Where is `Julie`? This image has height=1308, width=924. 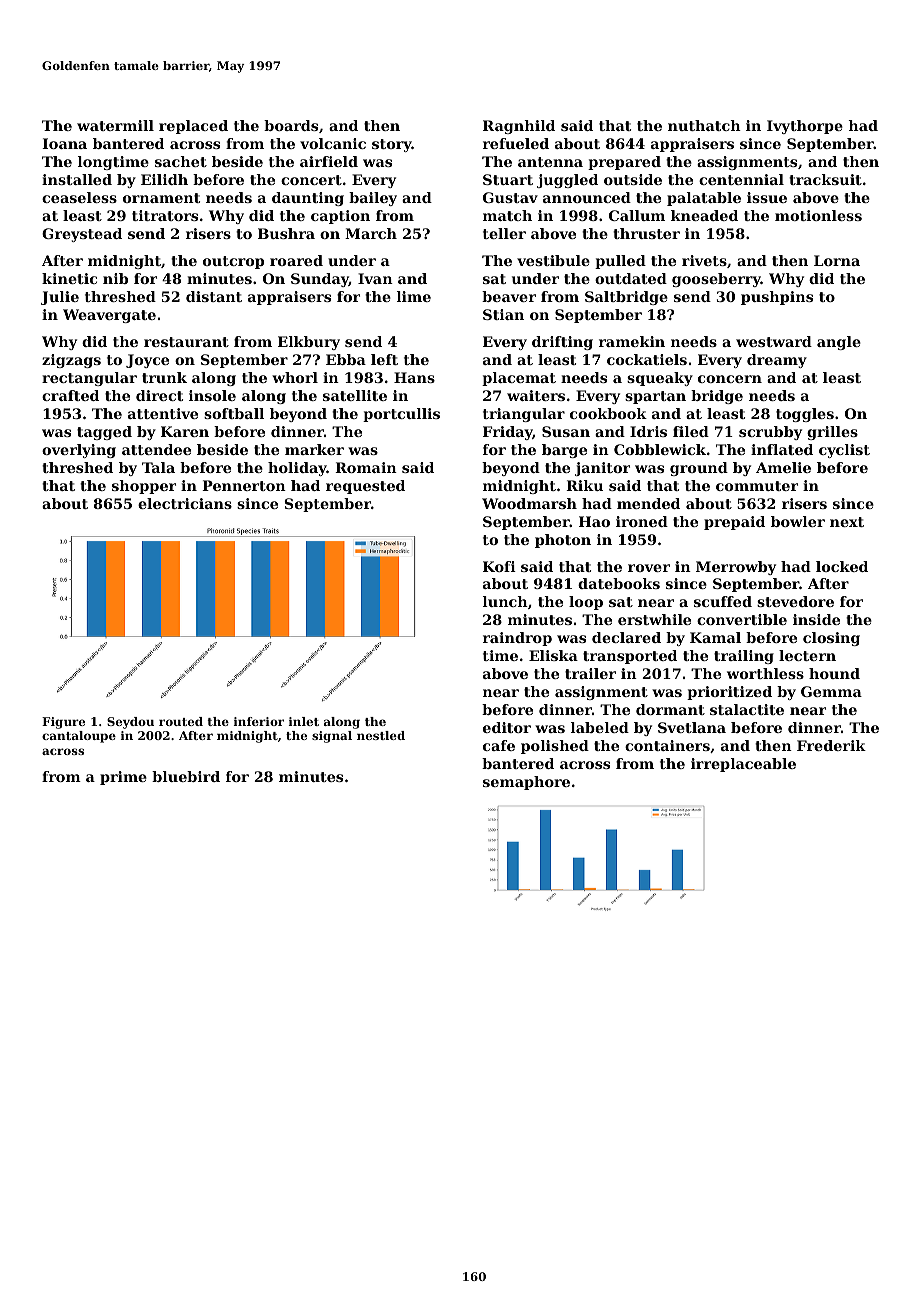
Julie is located at coordinates (60, 298).
